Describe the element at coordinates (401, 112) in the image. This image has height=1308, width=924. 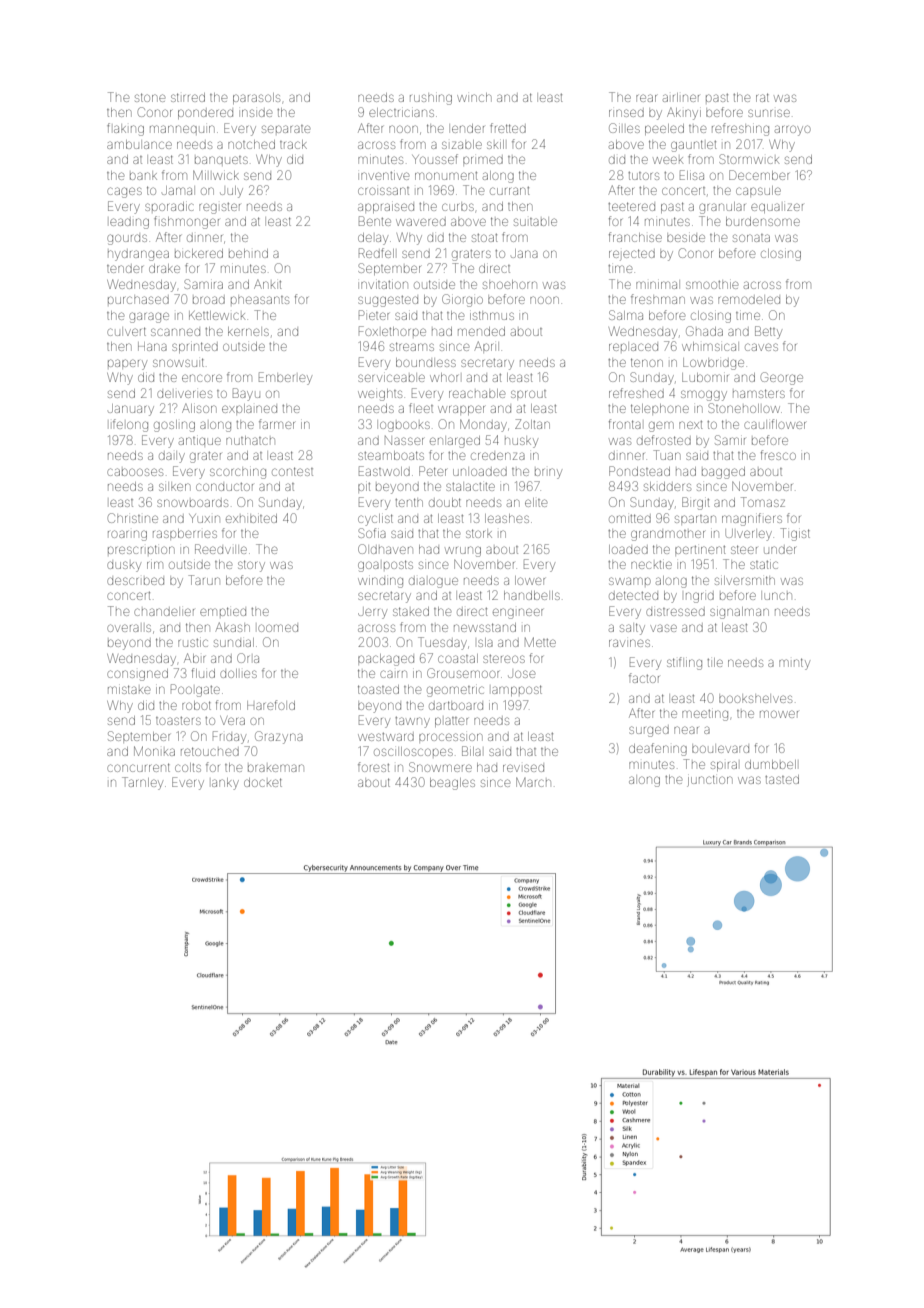
I see `electricians` at that location.
